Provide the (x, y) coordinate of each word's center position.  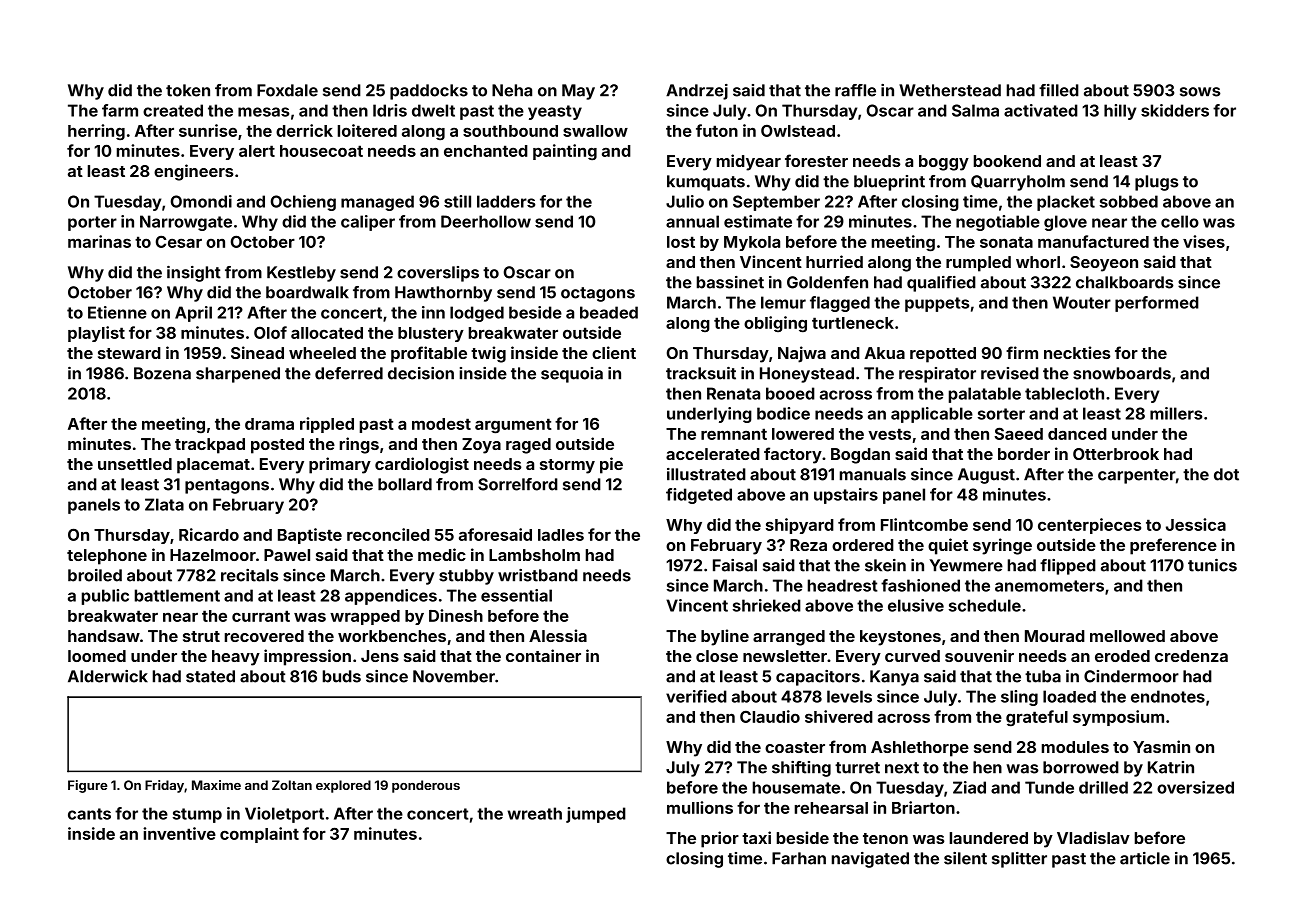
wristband (538, 575)
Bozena (162, 373)
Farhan (799, 858)
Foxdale (287, 90)
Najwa (802, 354)
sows (1200, 92)
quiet (948, 546)
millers (1176, 413)
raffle (855, 90)
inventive (179, 833)
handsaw (104, 636)
